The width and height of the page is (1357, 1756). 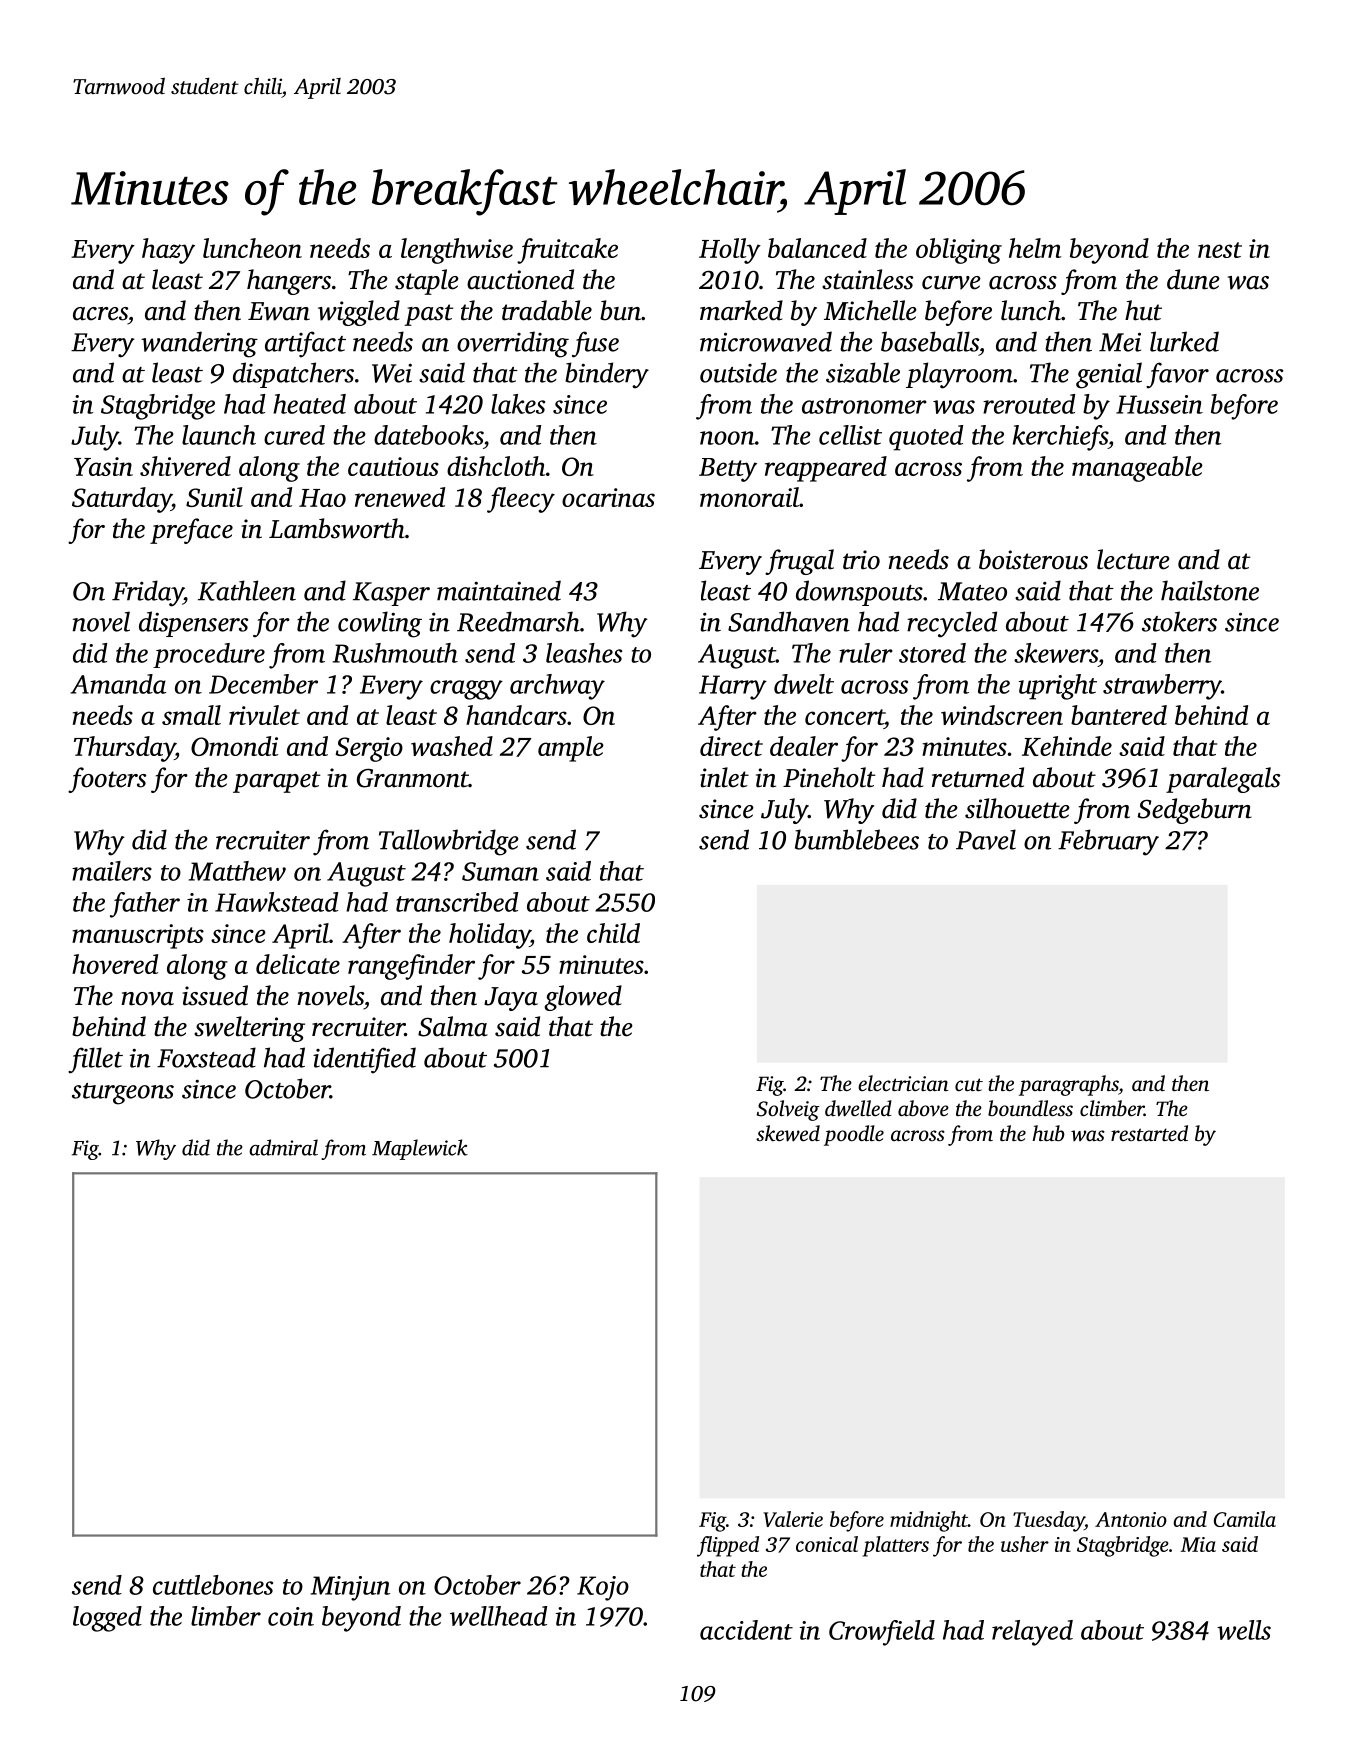 I want to click on hangers, so click(x=289, y=282).
